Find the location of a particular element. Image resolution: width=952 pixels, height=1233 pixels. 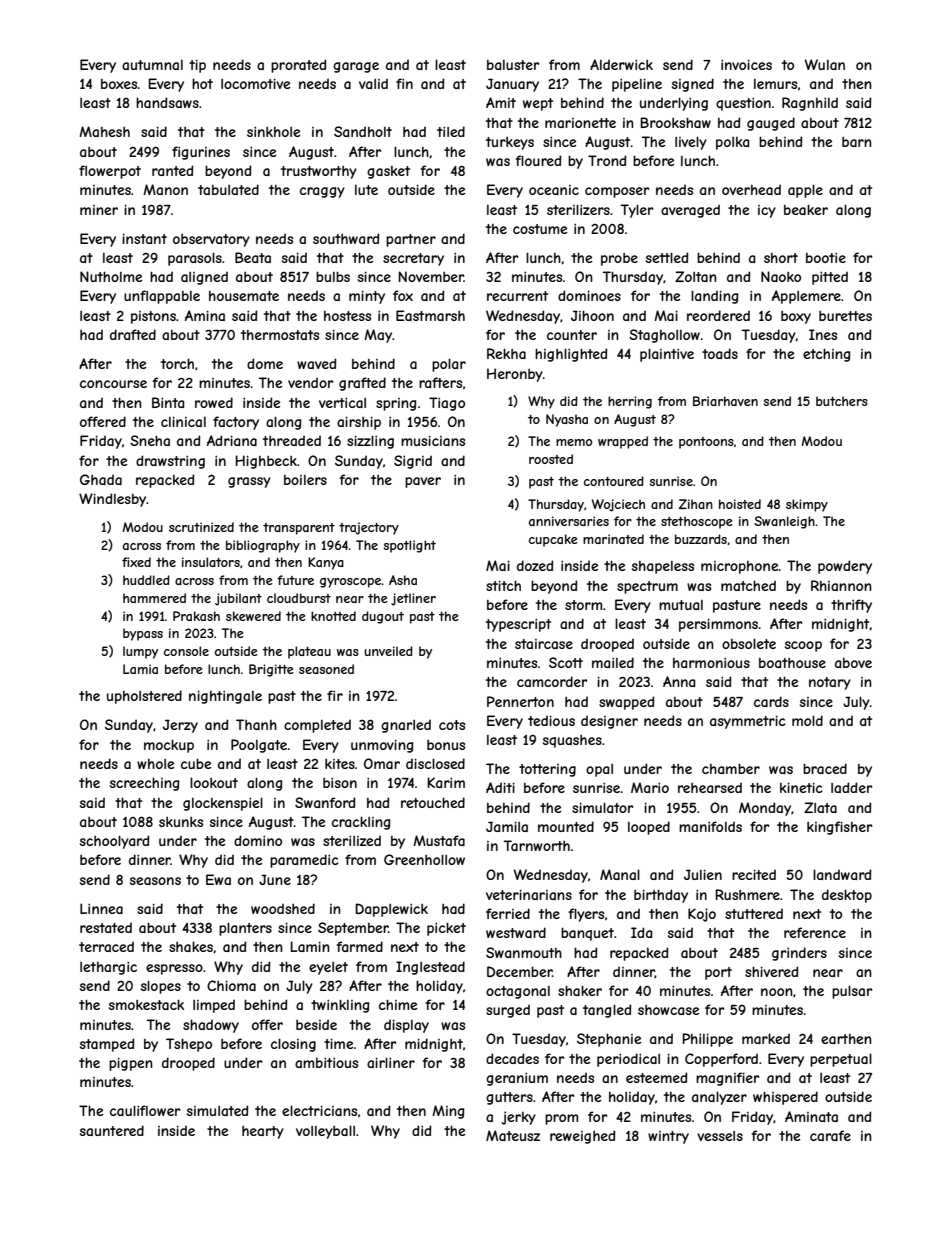

floured is located at coordinates (538, 160).
